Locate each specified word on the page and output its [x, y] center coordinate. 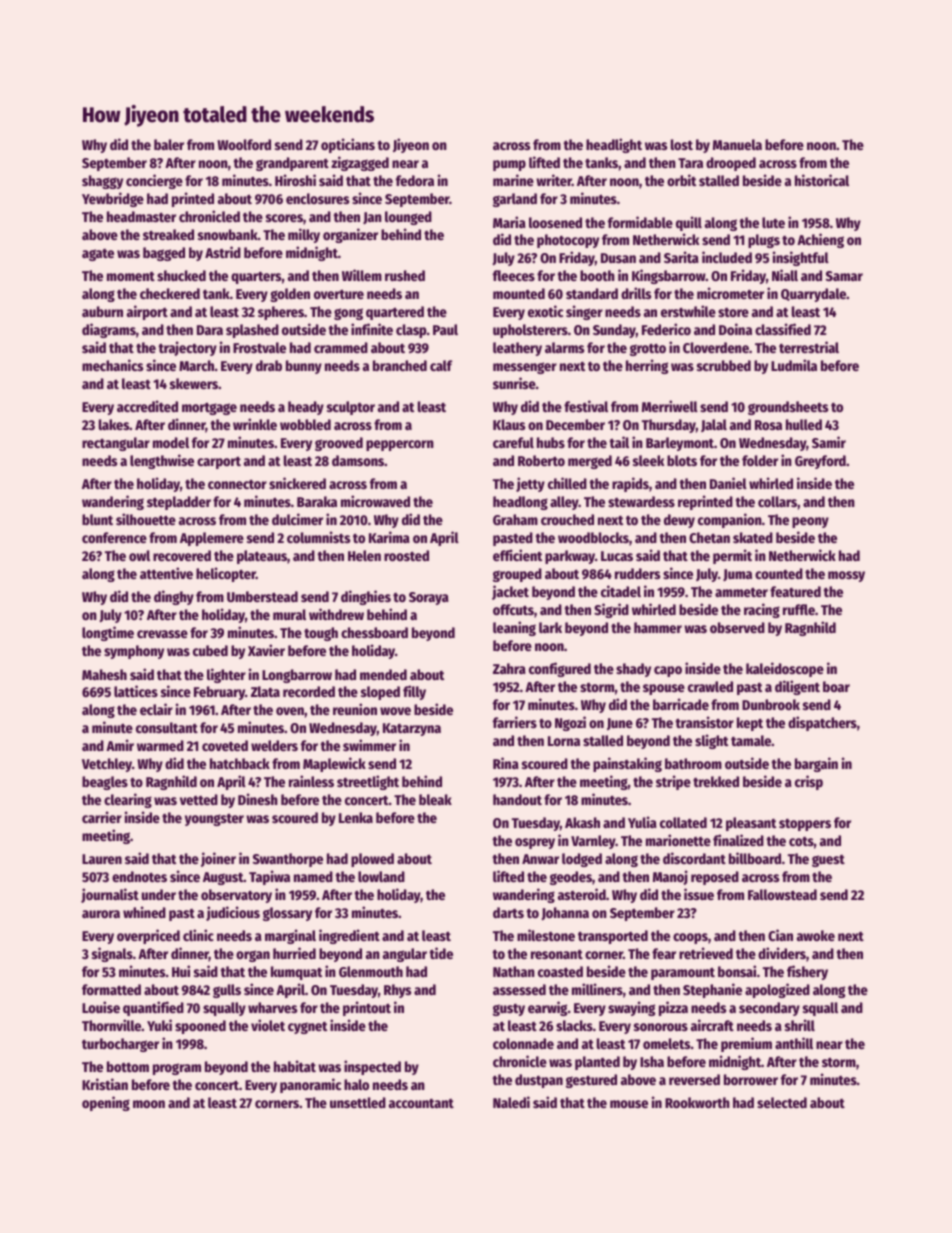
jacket [510, 592]
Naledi [511, 1102]
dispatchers [822, 723]
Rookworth [697, 1102]
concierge [154, 181]
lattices [136, 691]
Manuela [737, 144]
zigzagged [360, 163]
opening [106, 1103]
